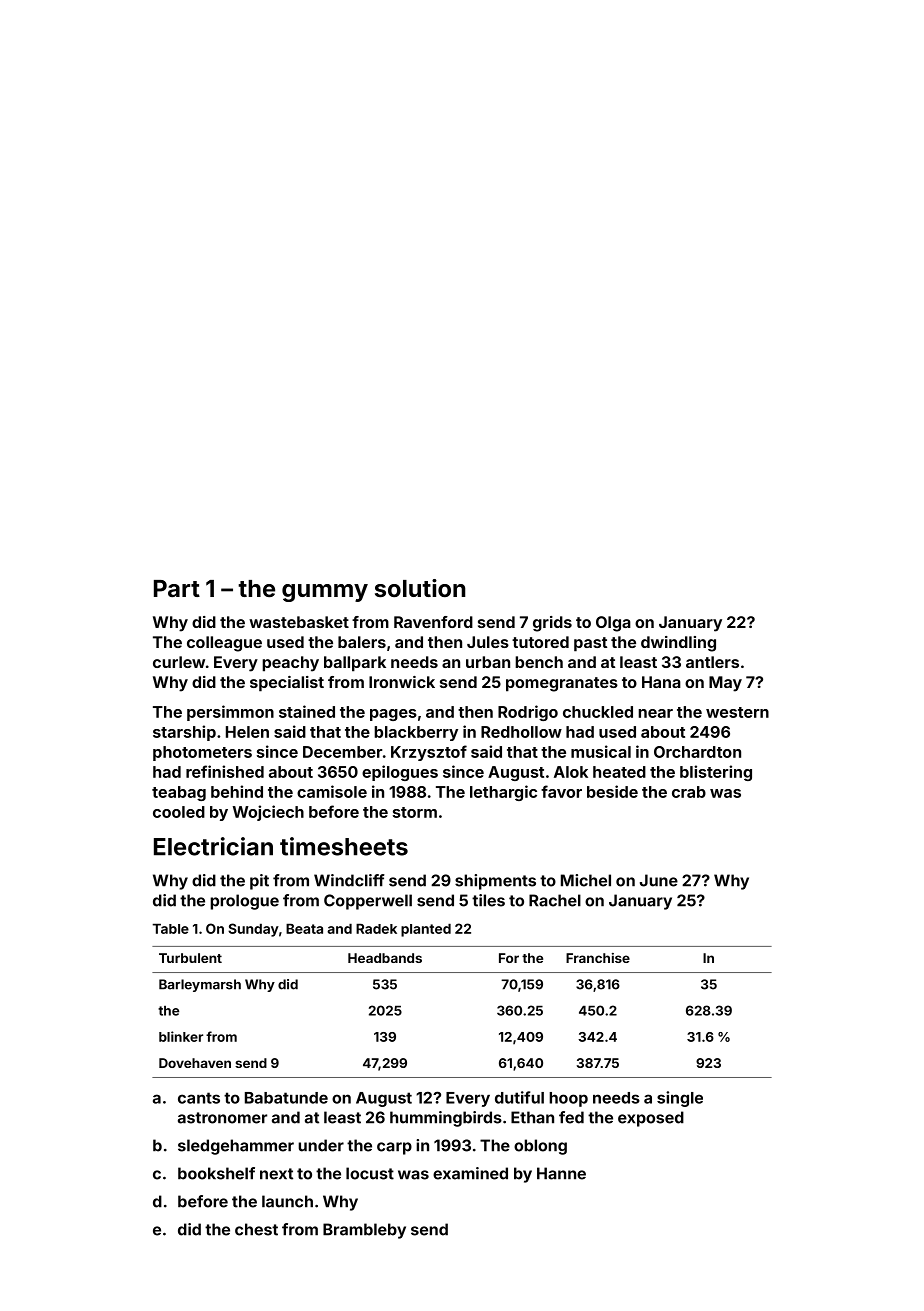 The width and height of the screenshot is (924, 1311). Describe the element at coordinates (598, 958) in the screenshot. I see `Franchise` at that location.
